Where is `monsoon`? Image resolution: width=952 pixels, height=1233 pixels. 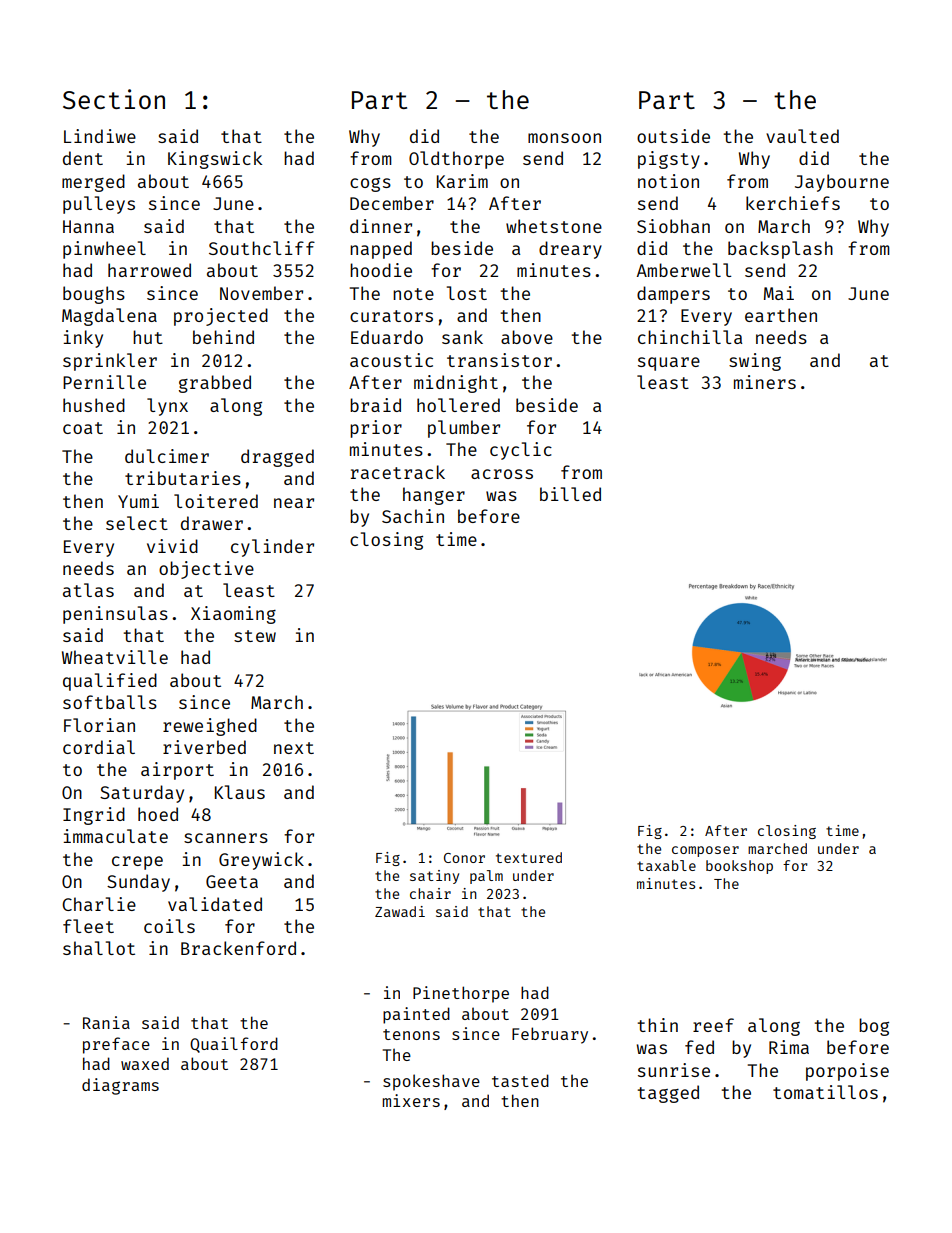 monsoon is located at coordinates (564, 138).
